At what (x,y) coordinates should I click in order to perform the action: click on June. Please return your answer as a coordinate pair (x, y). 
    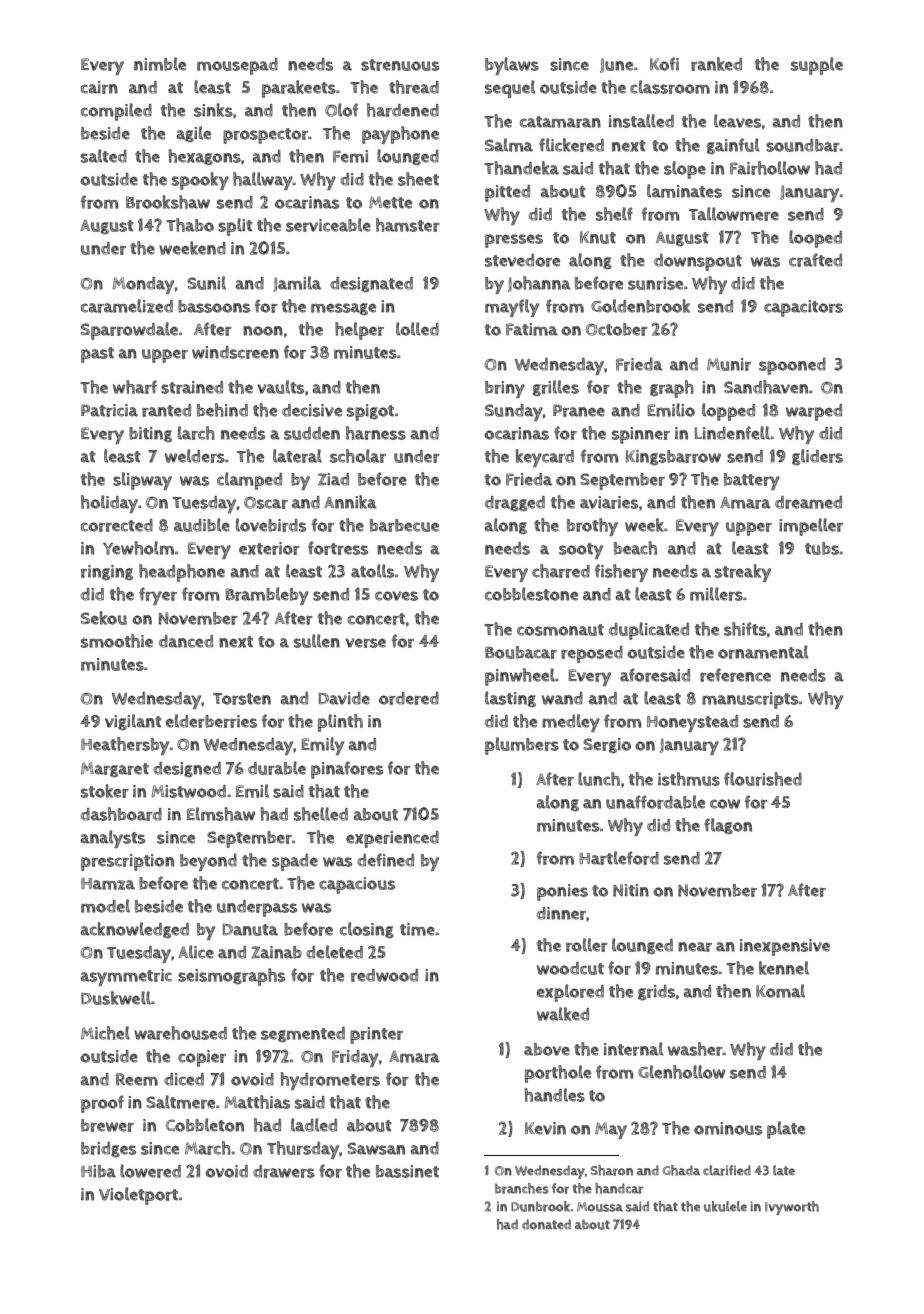
    Looking at the image, I should click on (616, 65).
